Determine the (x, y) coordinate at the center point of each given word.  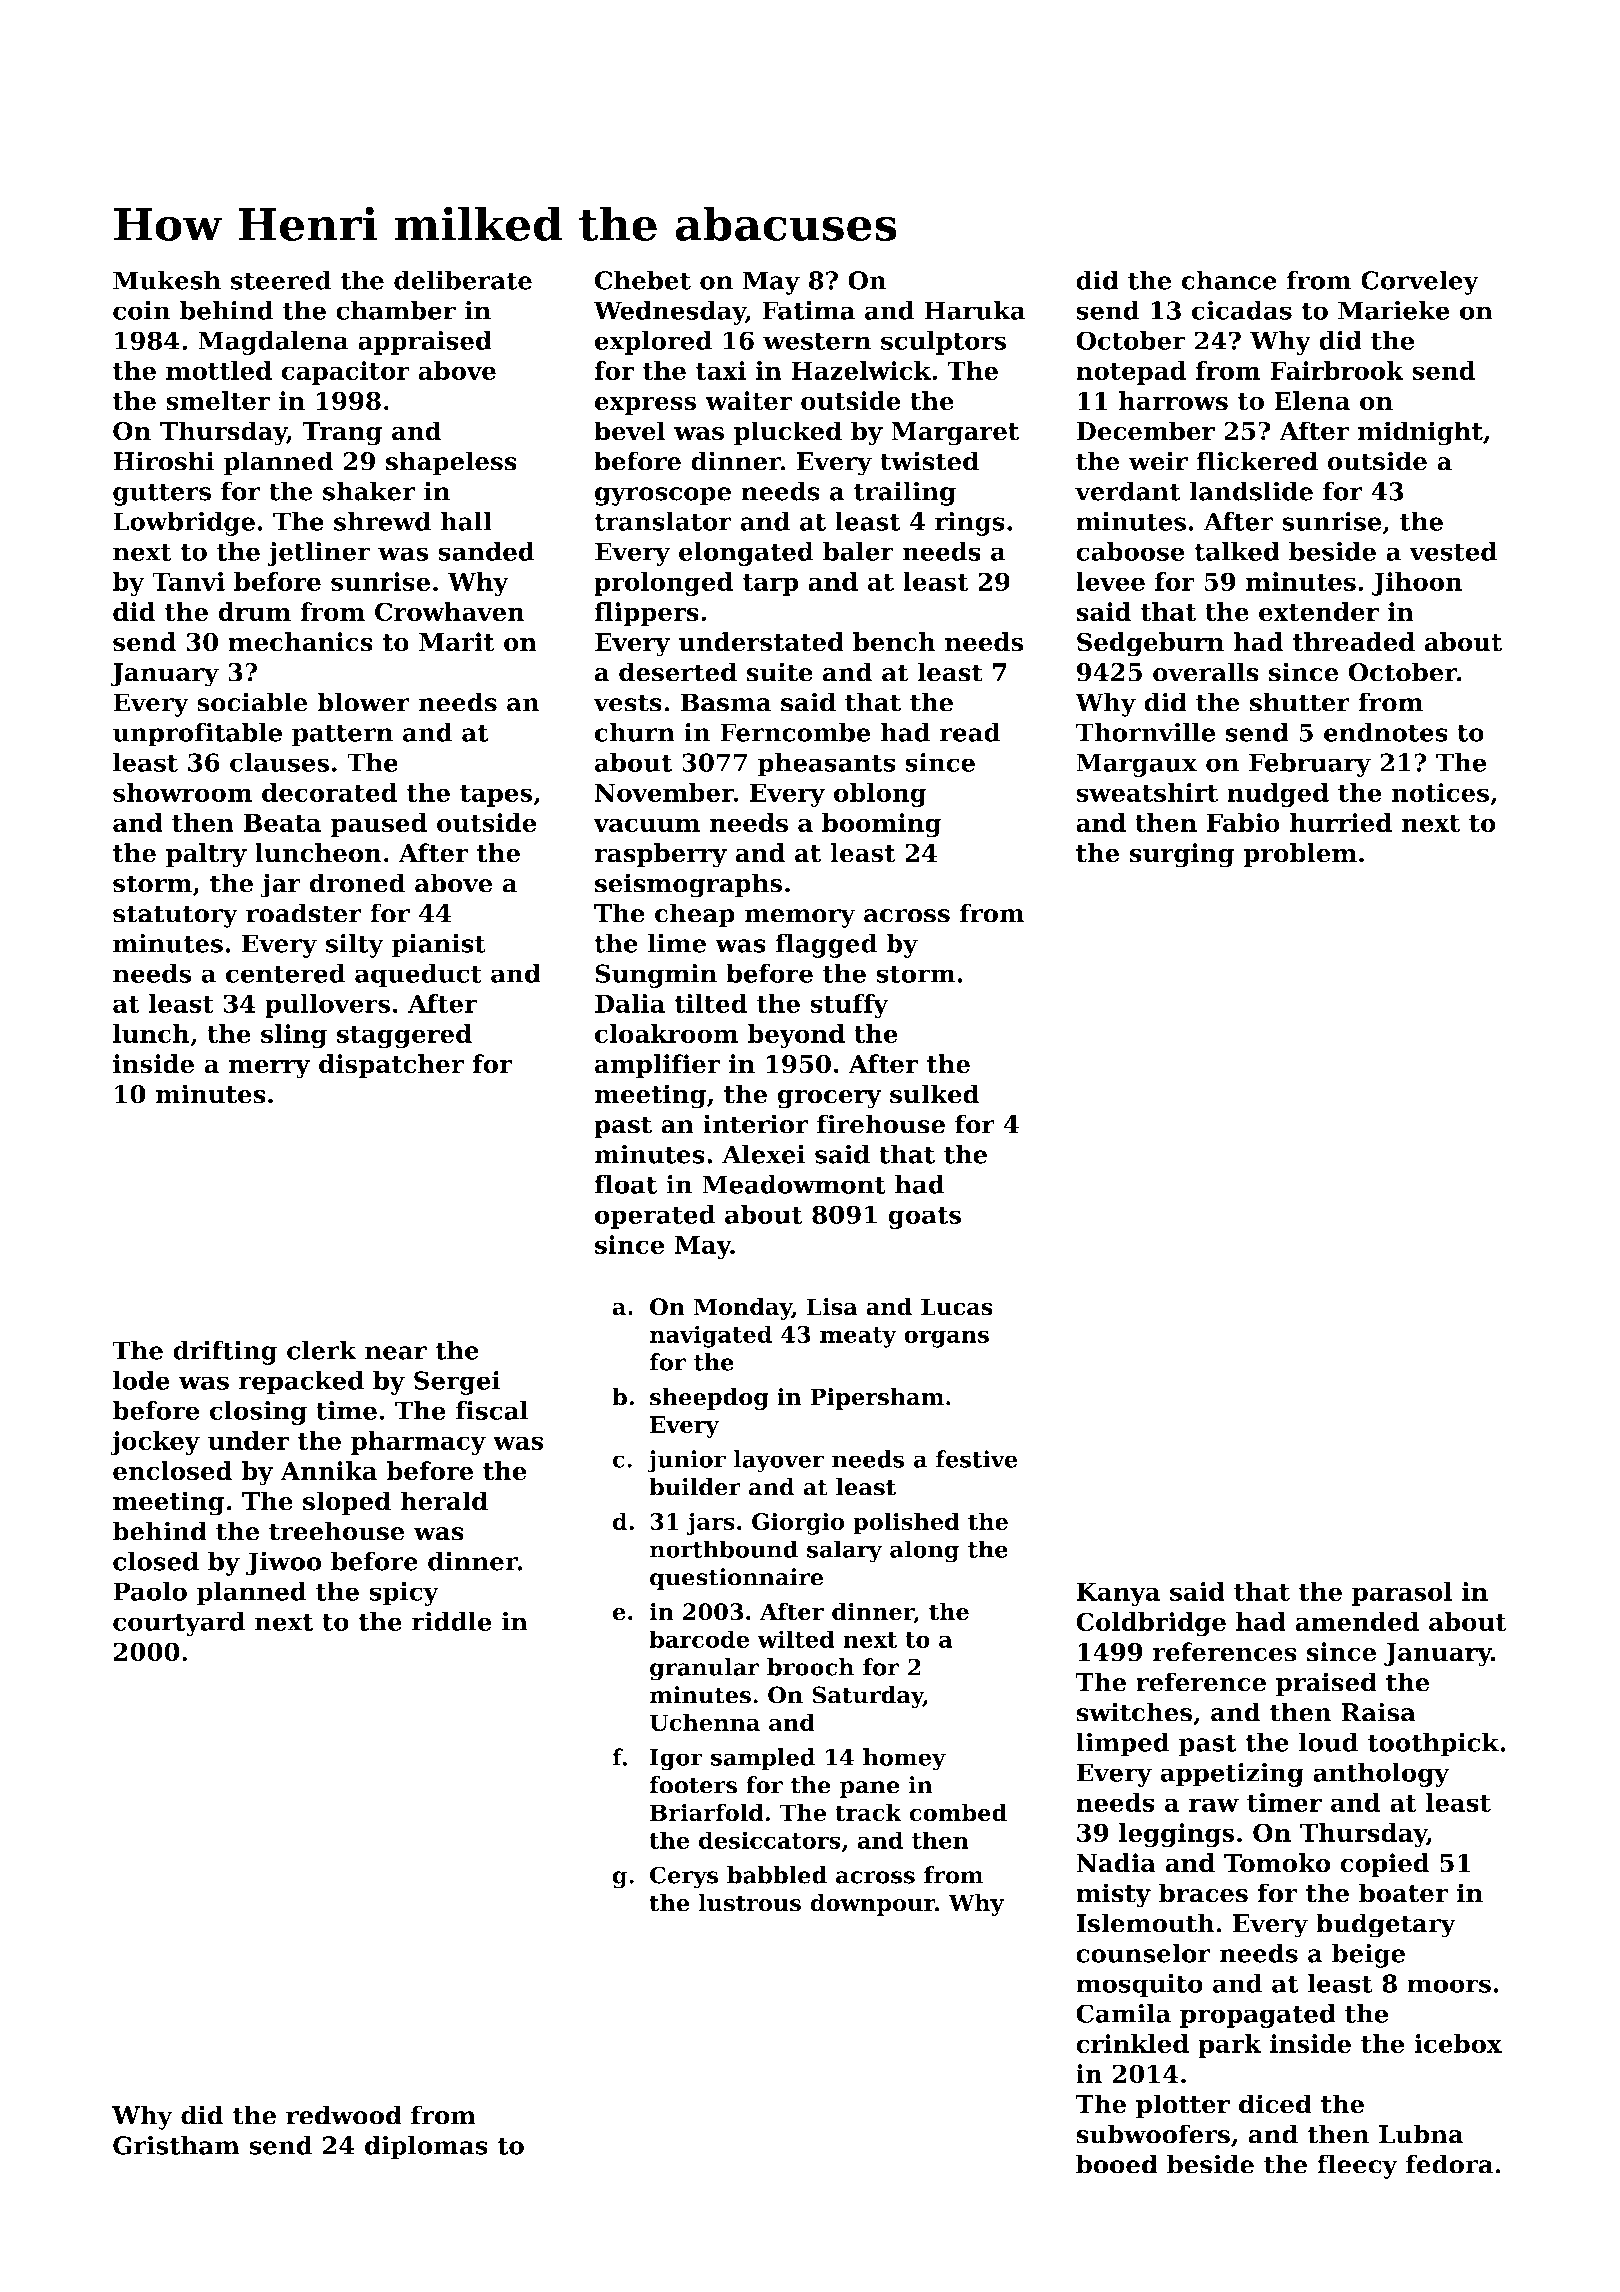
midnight (1420, 433)
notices (1440, 792)
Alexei (764, 1154)
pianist (438, 946)
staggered (404, 1036)
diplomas (426, 2147)
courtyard (179, 1624)
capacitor (345, 373)
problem (1300, 855)
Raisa (1378, 1712)
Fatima (808, 310)
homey (904, 1759)
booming (881, 825)
